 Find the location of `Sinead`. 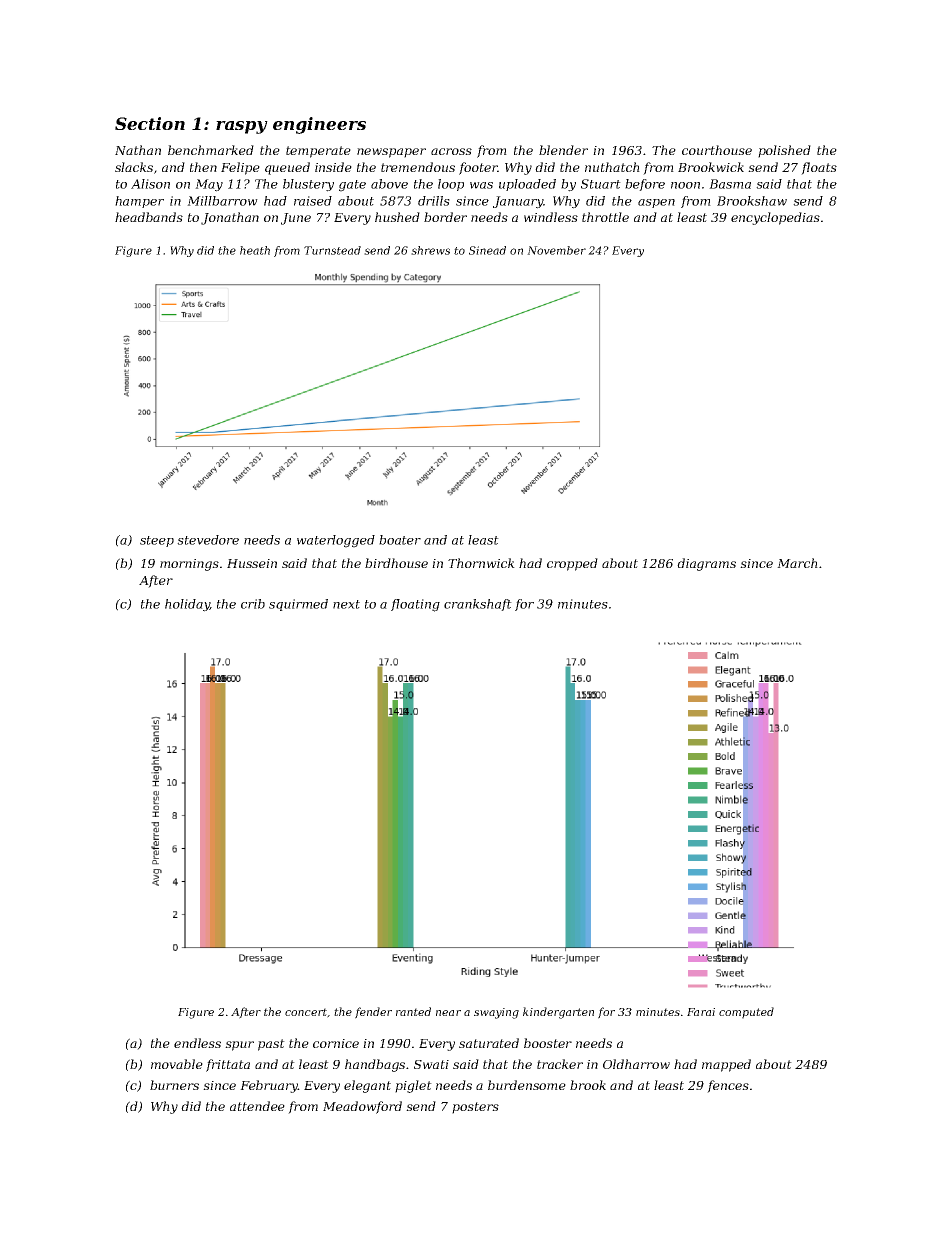

Sinead is located at coordinates (487, 250).
